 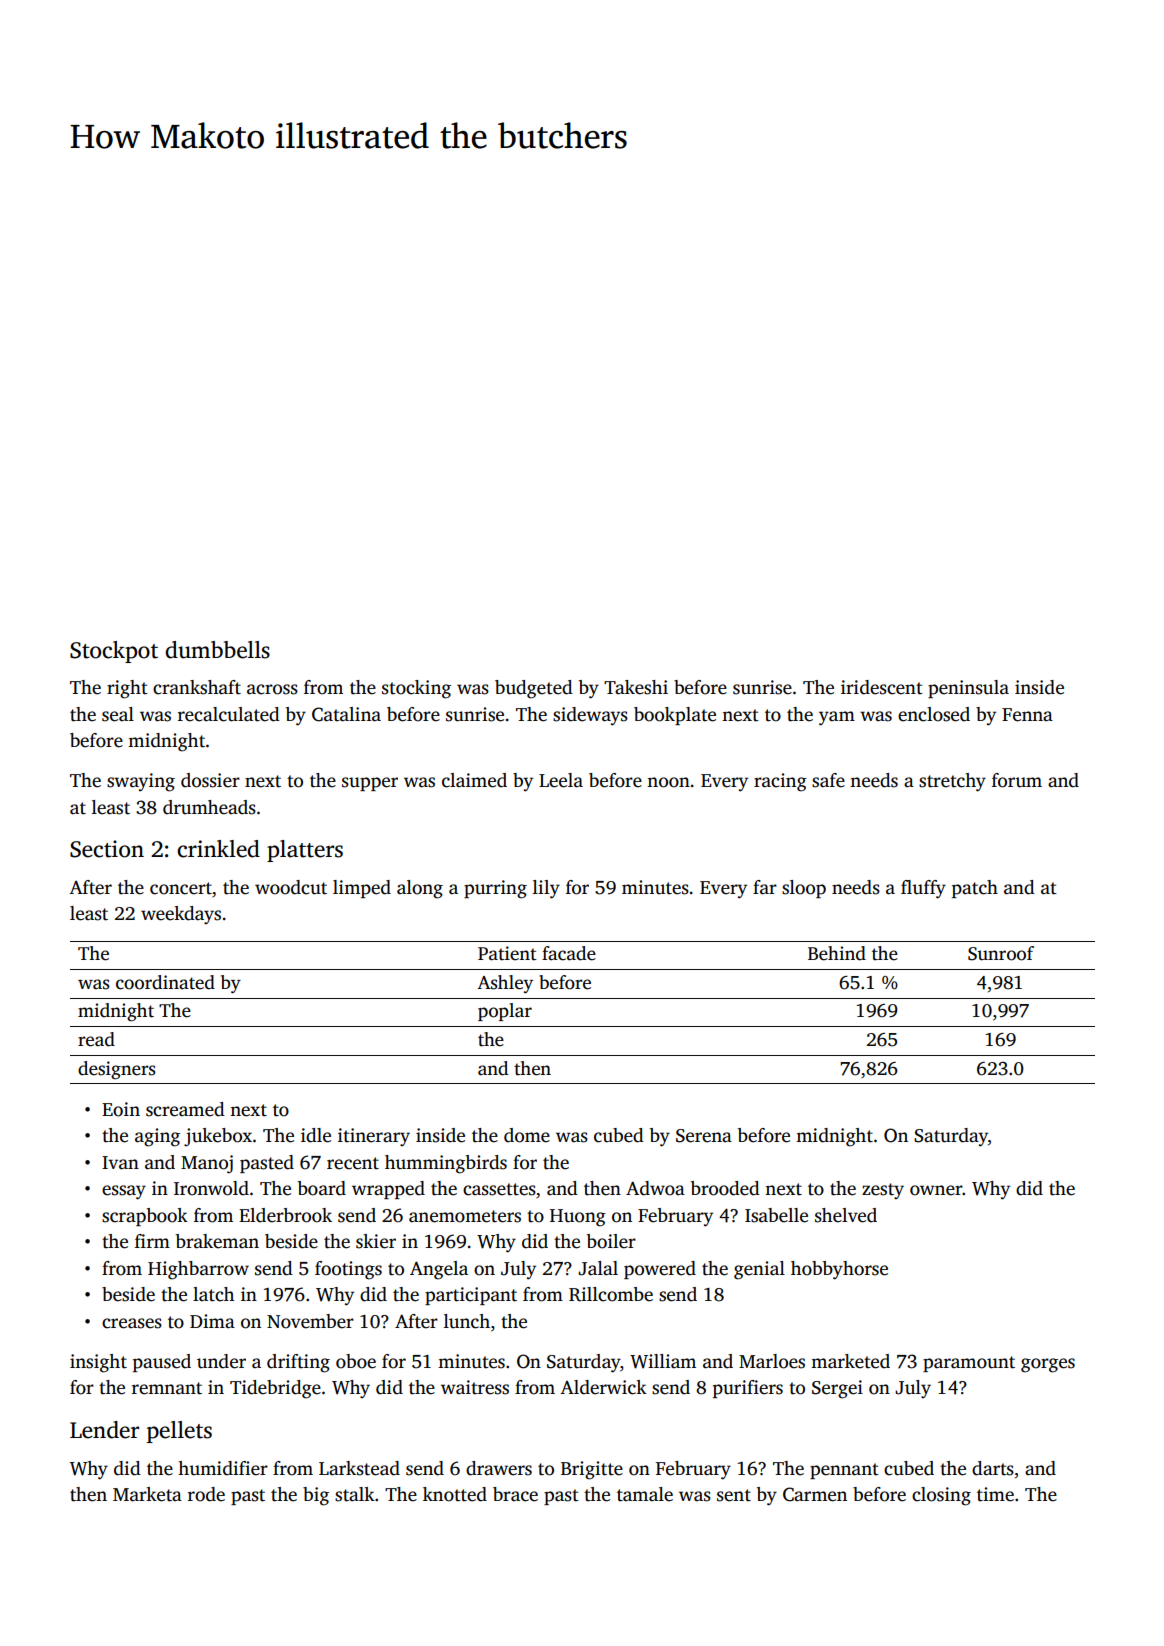 What do you see at coordinates (636, 687) in the document?
I see `Takeshi` at bounding box center [636, 687].
